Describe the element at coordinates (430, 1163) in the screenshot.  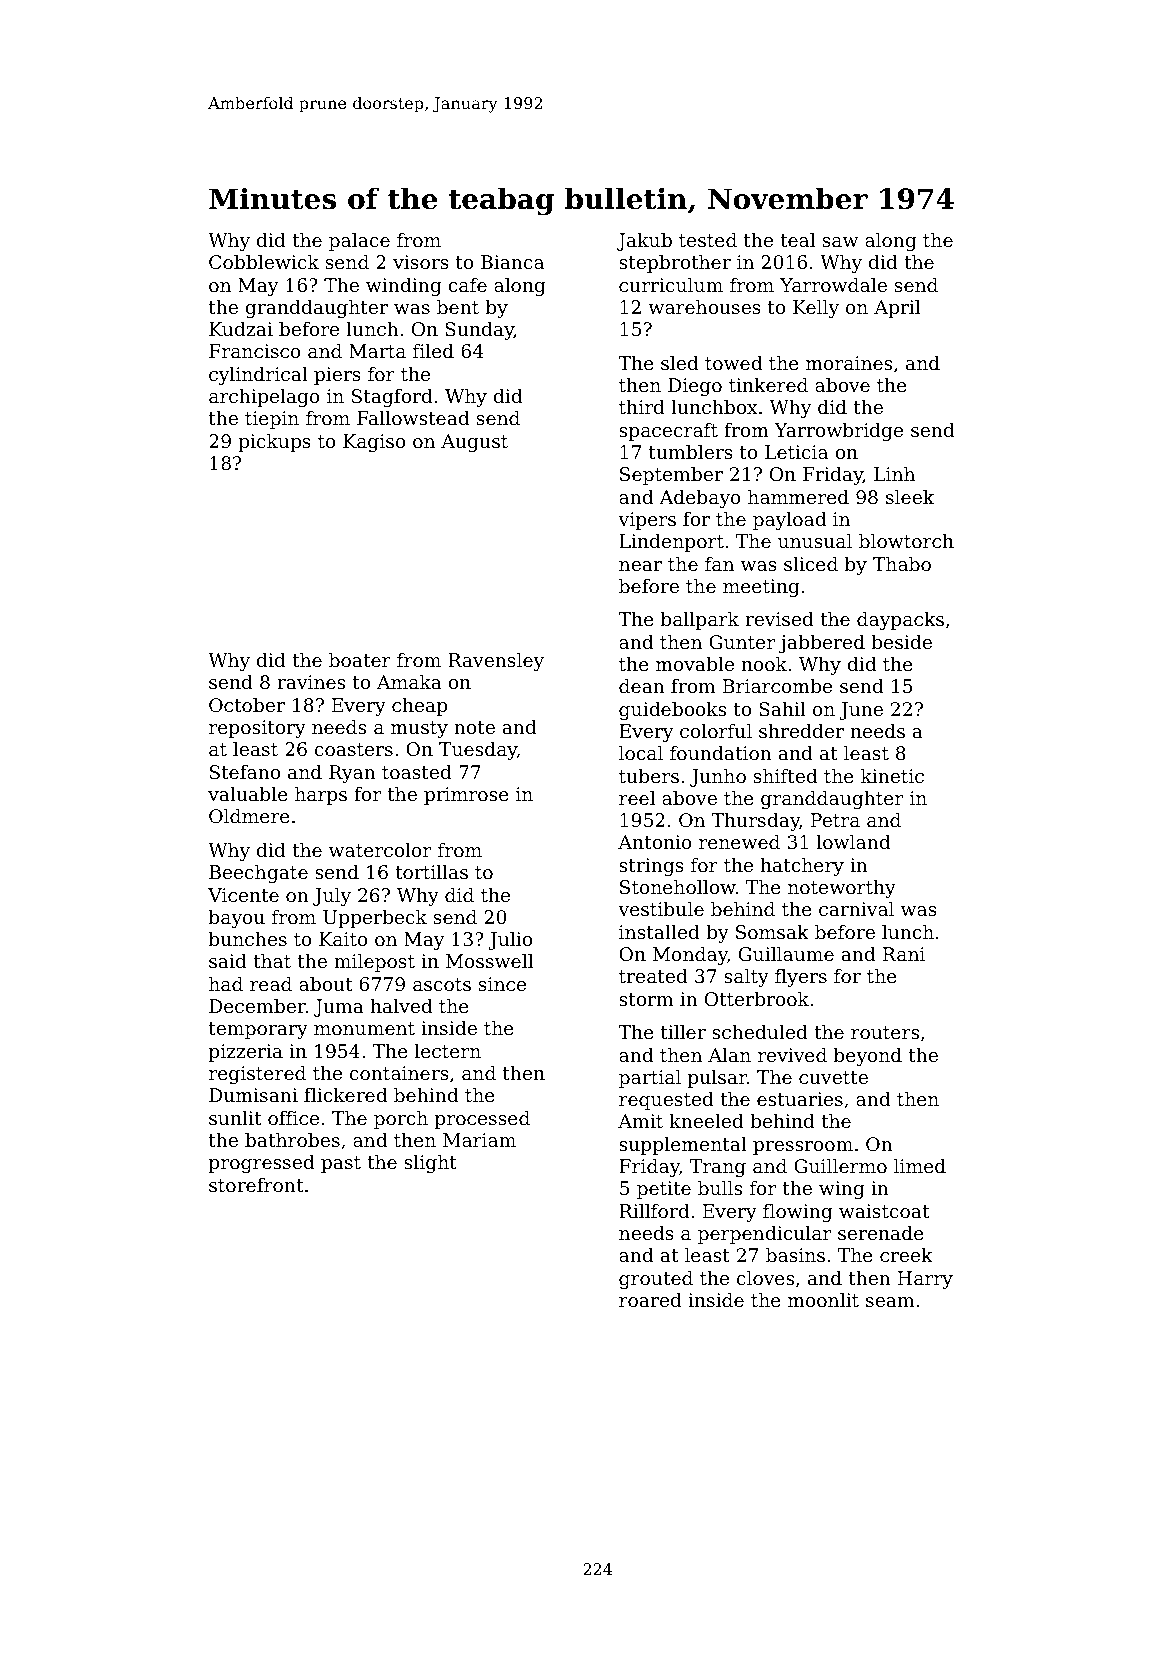
I see `slight` at that location.
